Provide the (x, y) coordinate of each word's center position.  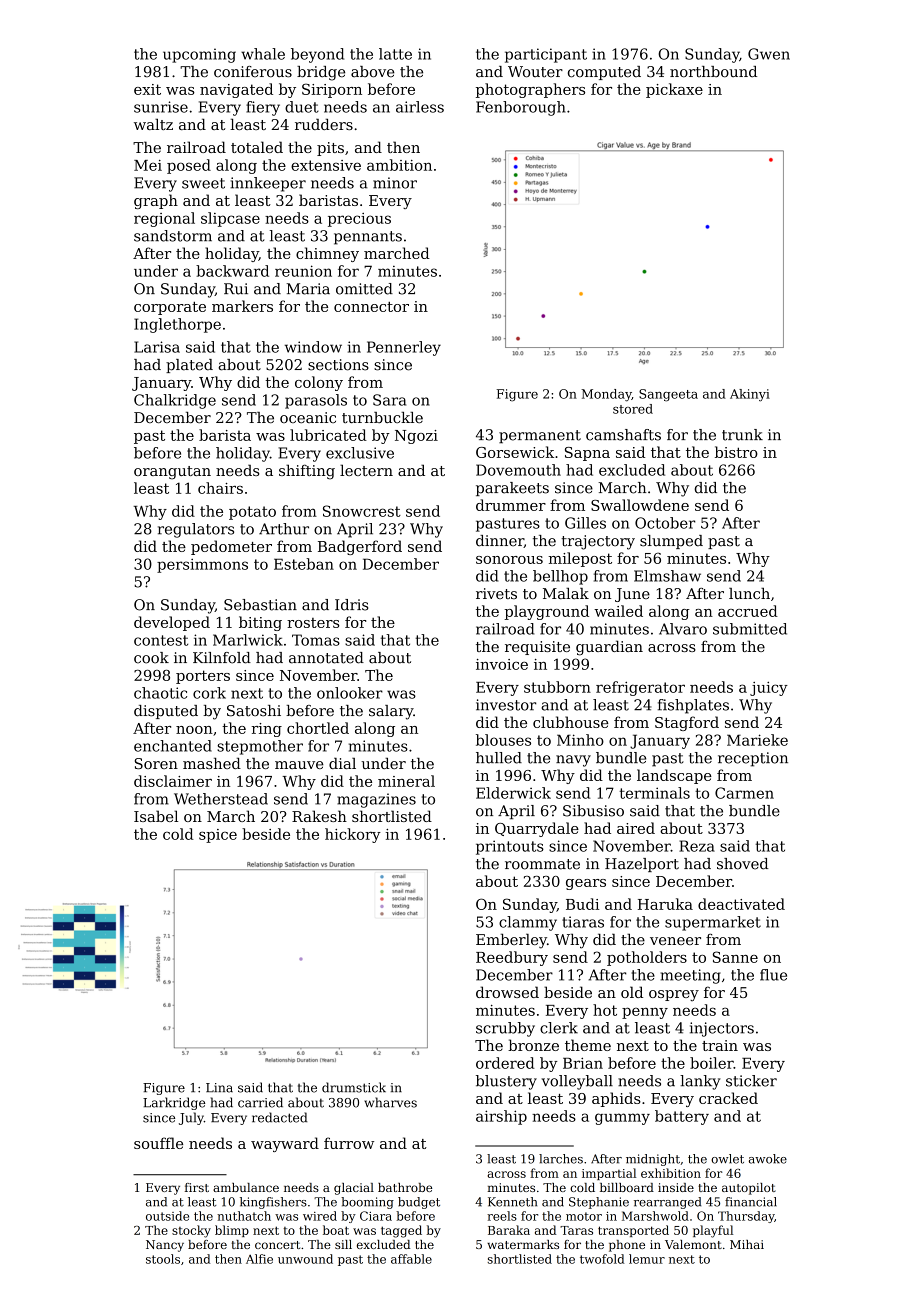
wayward (285, 1144)
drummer (511, 505)
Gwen (769, 54)
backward (232, 271)
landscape (674, 776)
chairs (220, 488)
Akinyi (750, 395)
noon (194, 730)
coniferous (253, 72)
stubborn (557, 687)
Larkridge (174, 1103)
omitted (364, 289)
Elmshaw (667, 576)
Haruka (665, 904)
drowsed (507, 992)
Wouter (535, 72)
